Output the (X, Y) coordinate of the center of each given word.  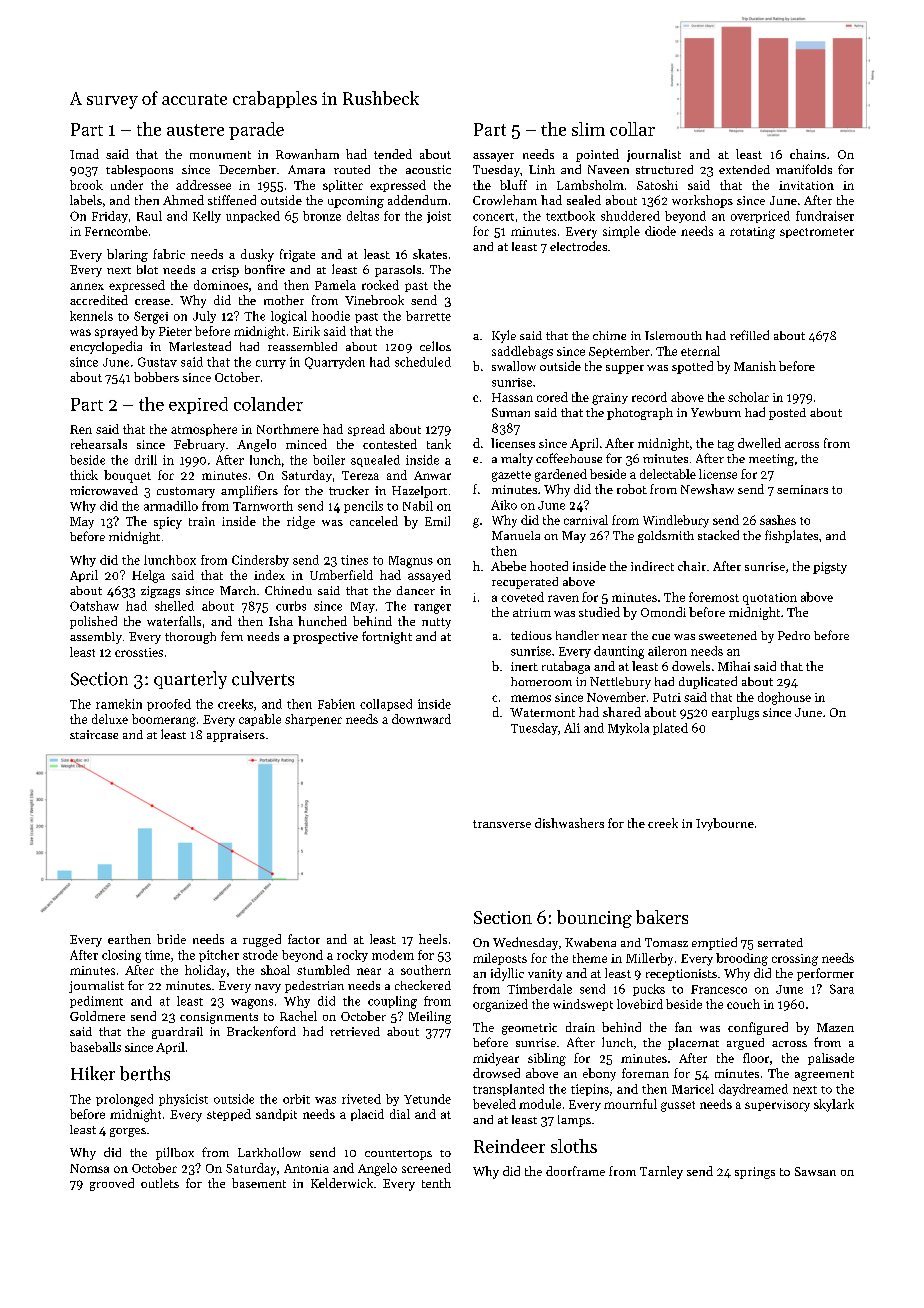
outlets (160, 1183)
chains (808, 154)
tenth (436, 1183)
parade (256, 131)
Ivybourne (725, 824)
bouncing (594, 919)
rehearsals (99, 444)
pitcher (219, 956)
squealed (375, 461)
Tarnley (661, 1172)
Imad (84, 154)
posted (787, 414)
